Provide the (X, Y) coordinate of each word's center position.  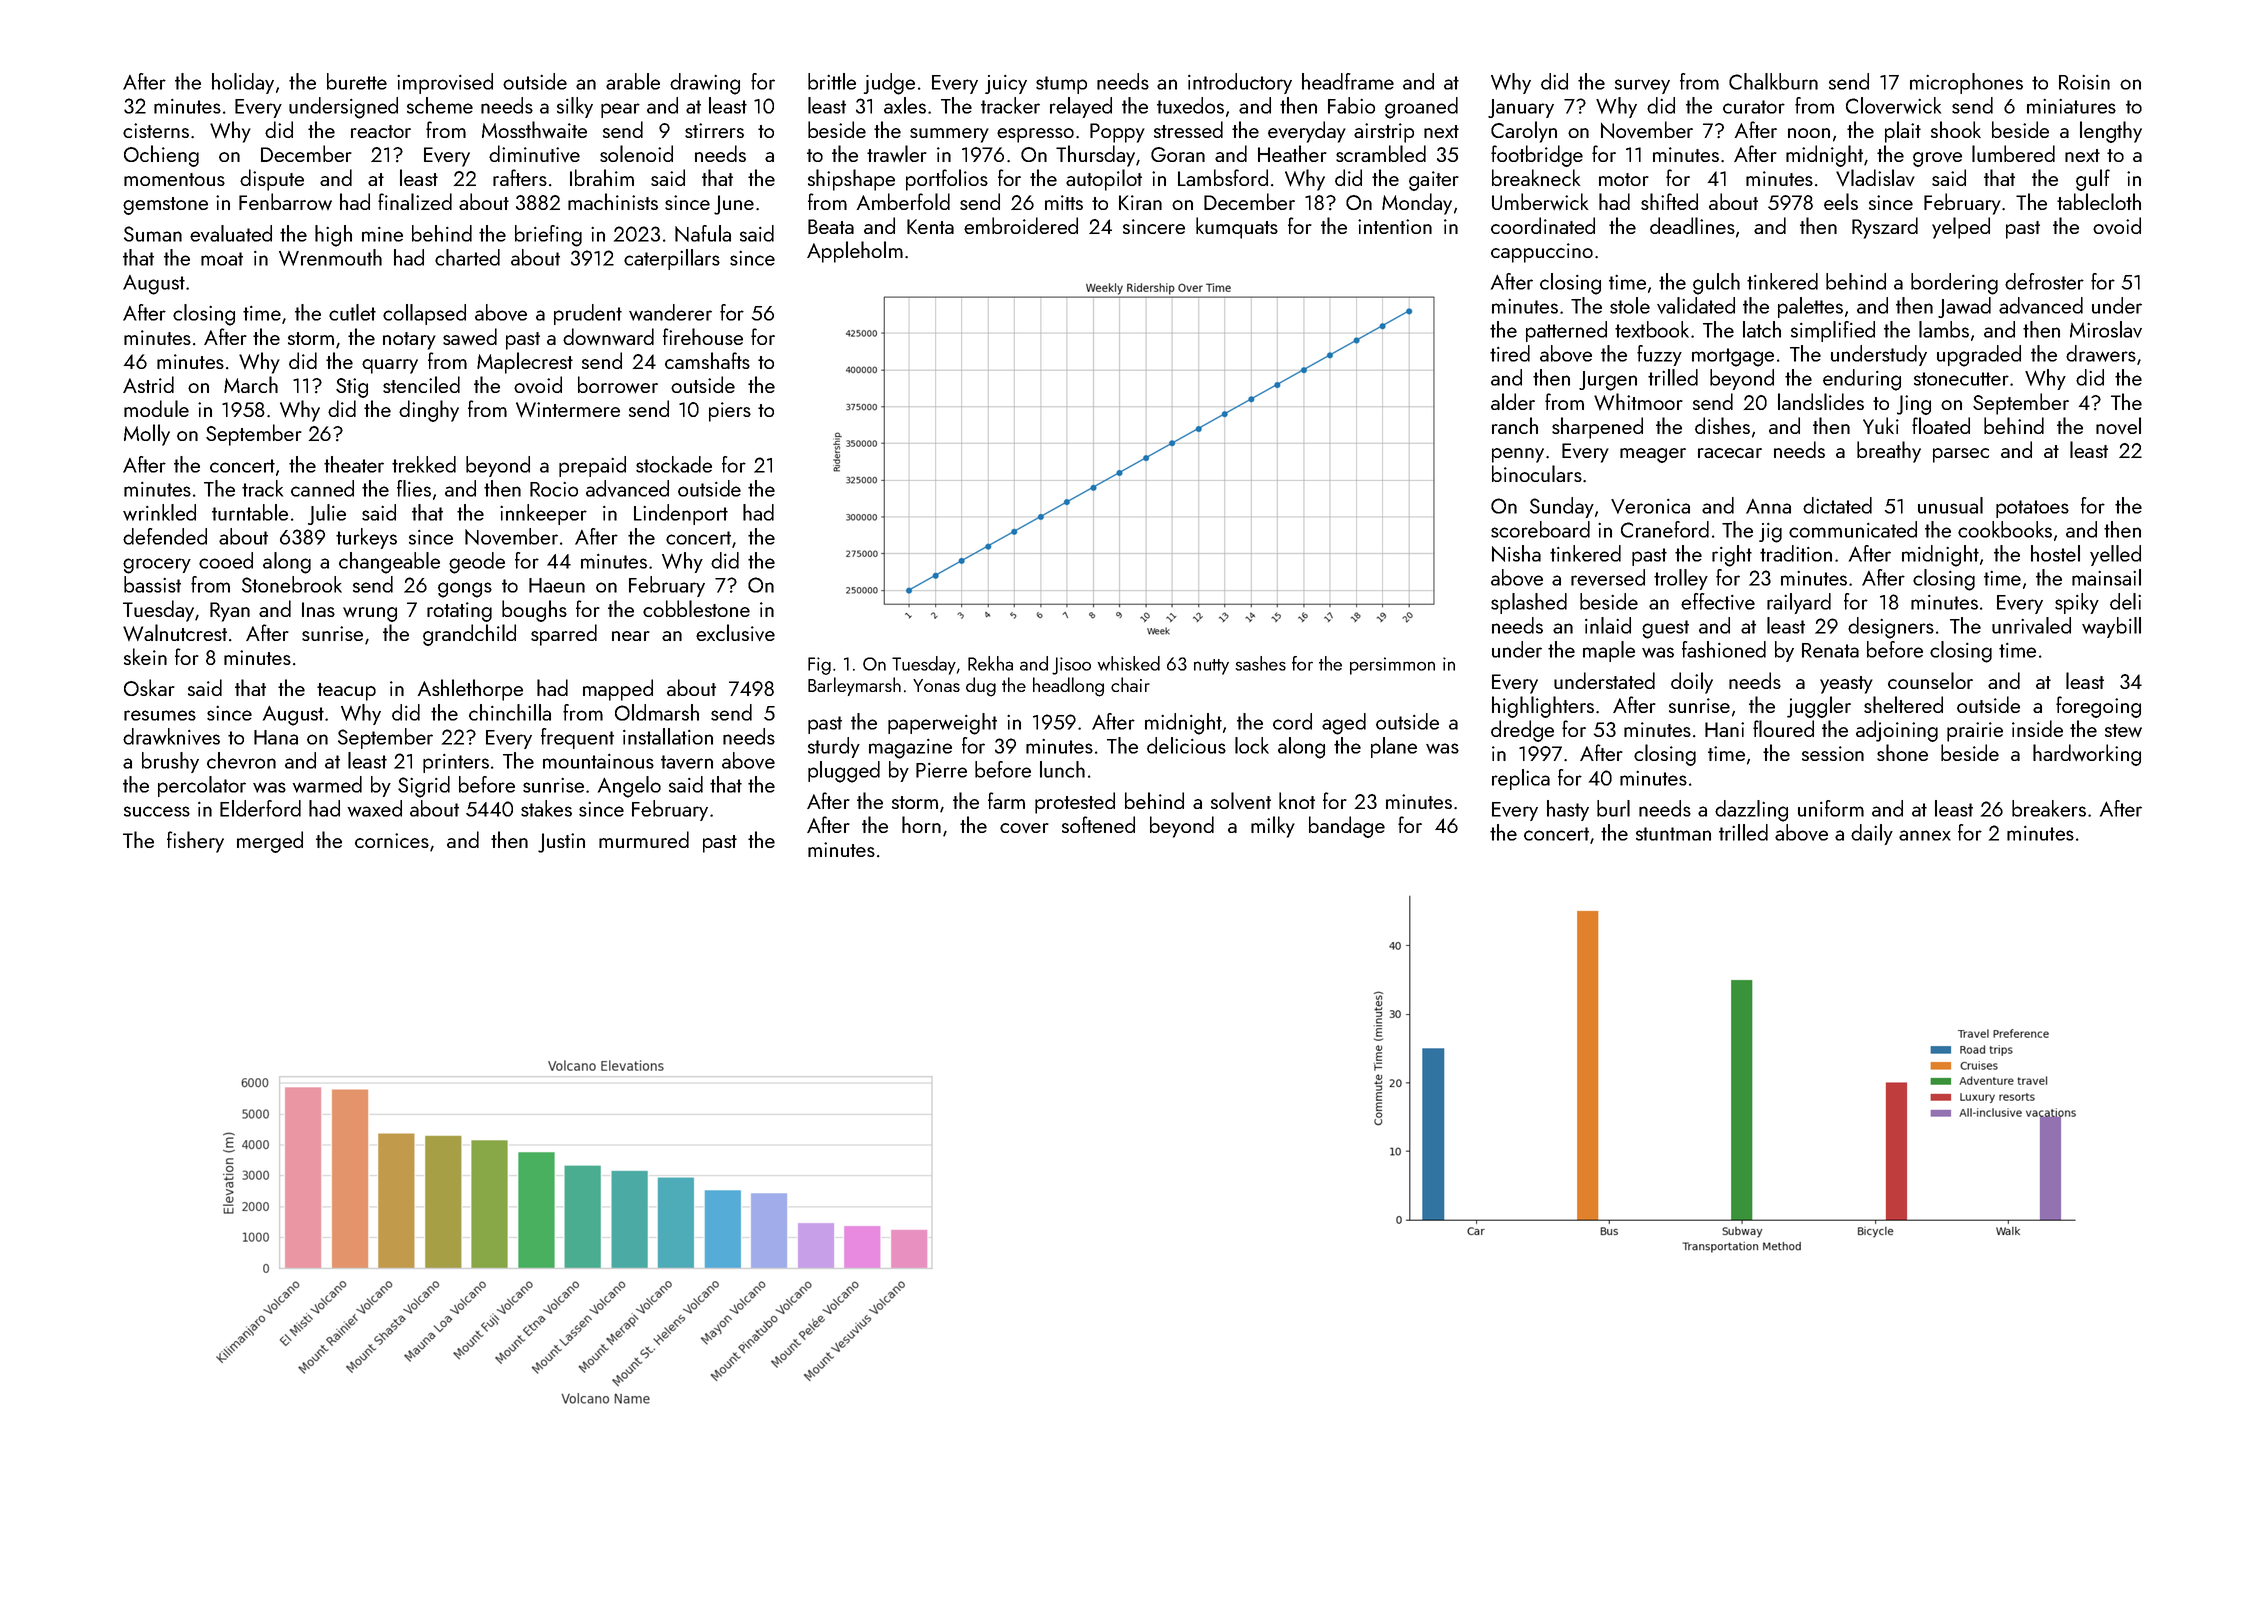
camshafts (707, 360)
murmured (644, 839)
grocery (157, 566)
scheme (440, 105)
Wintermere (568, 409)
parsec (1961, 455)
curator (1754, 107)
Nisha (1516, 553)
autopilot (1104, 180)
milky (1273, 827)
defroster (2044, 281)
